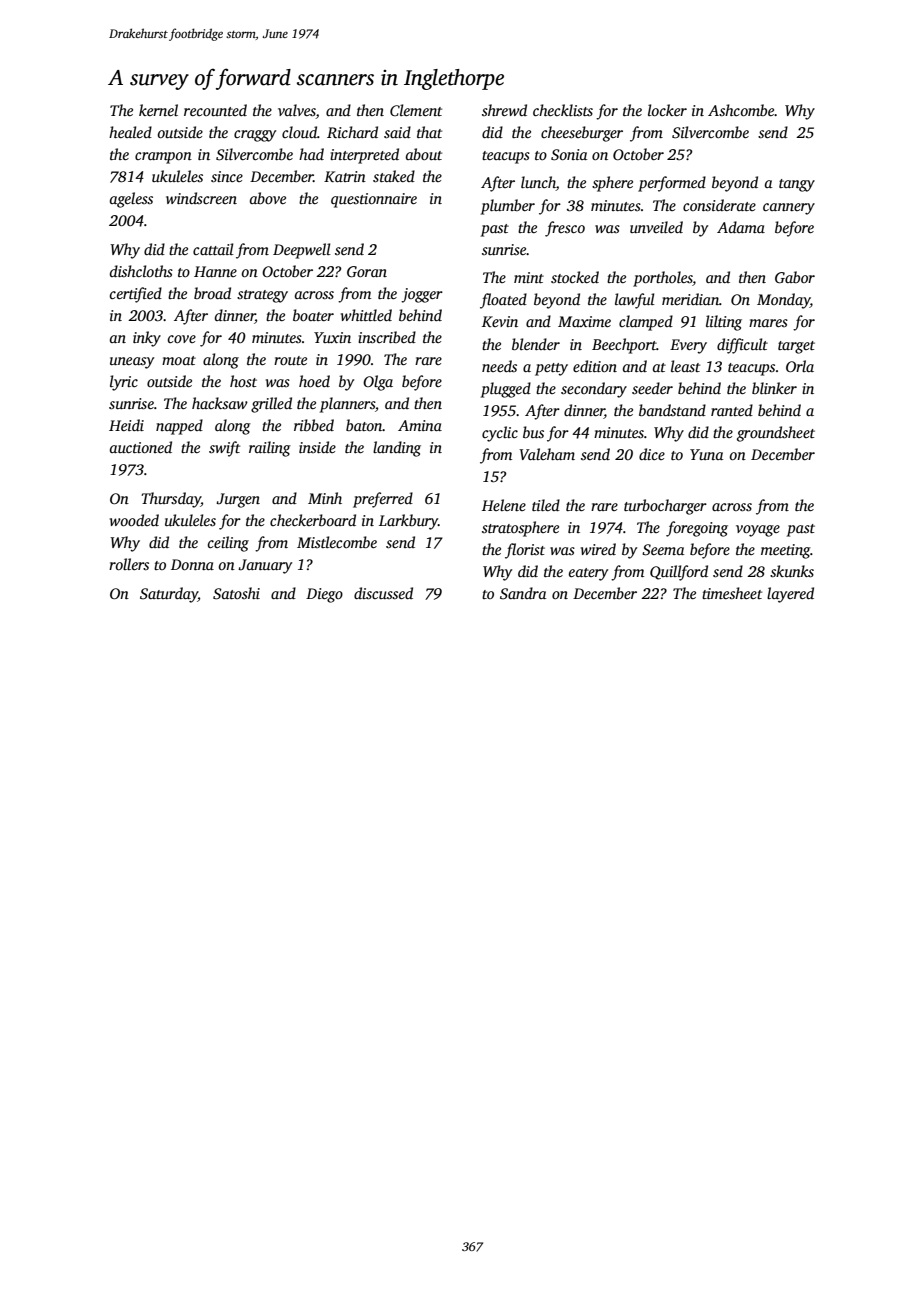  What do you see at coordinates (774, 388) in the screenshot?
I see `blinker` at bounding box center [774, 388].
